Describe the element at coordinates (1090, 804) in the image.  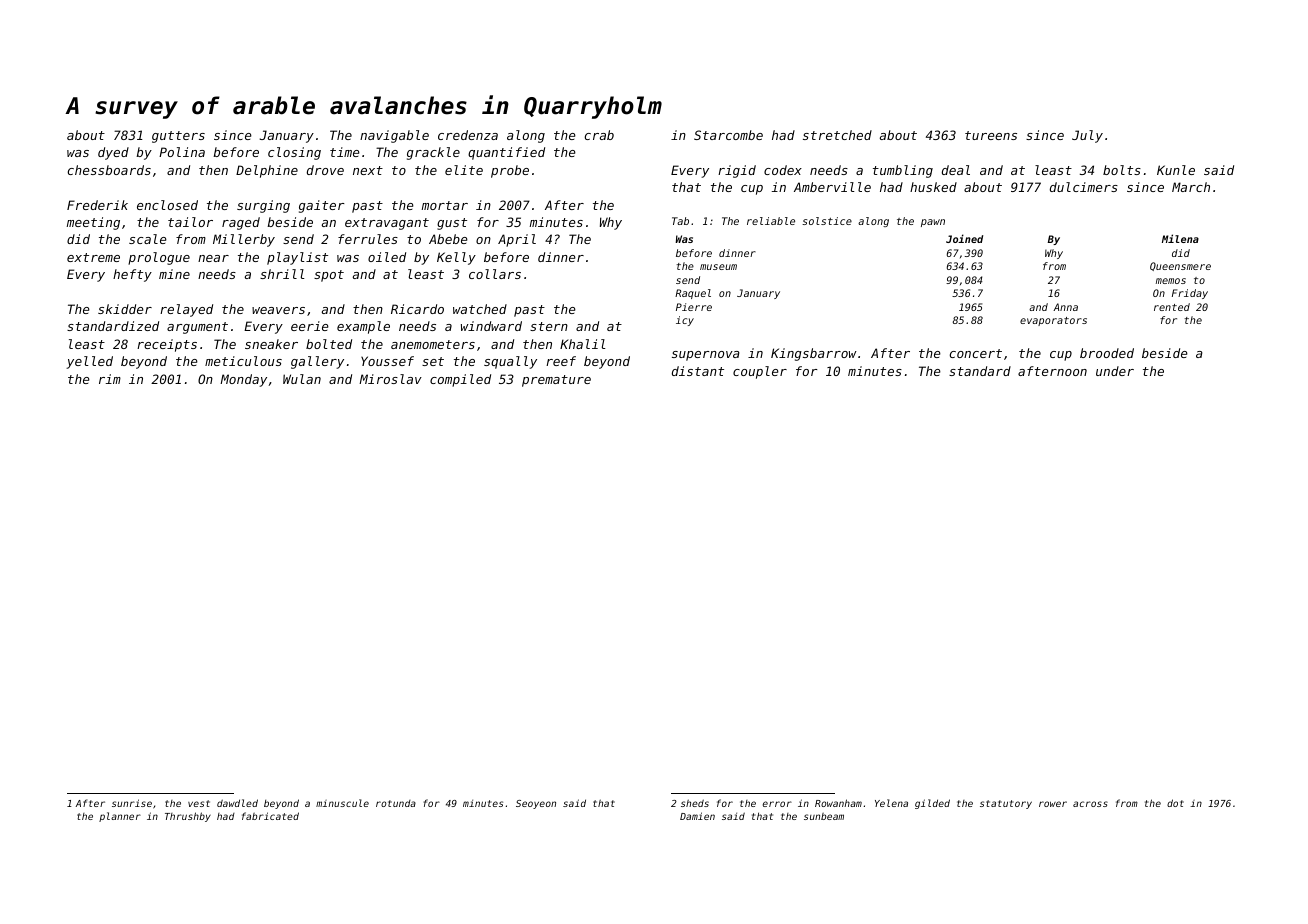
I see `across` at that location.
